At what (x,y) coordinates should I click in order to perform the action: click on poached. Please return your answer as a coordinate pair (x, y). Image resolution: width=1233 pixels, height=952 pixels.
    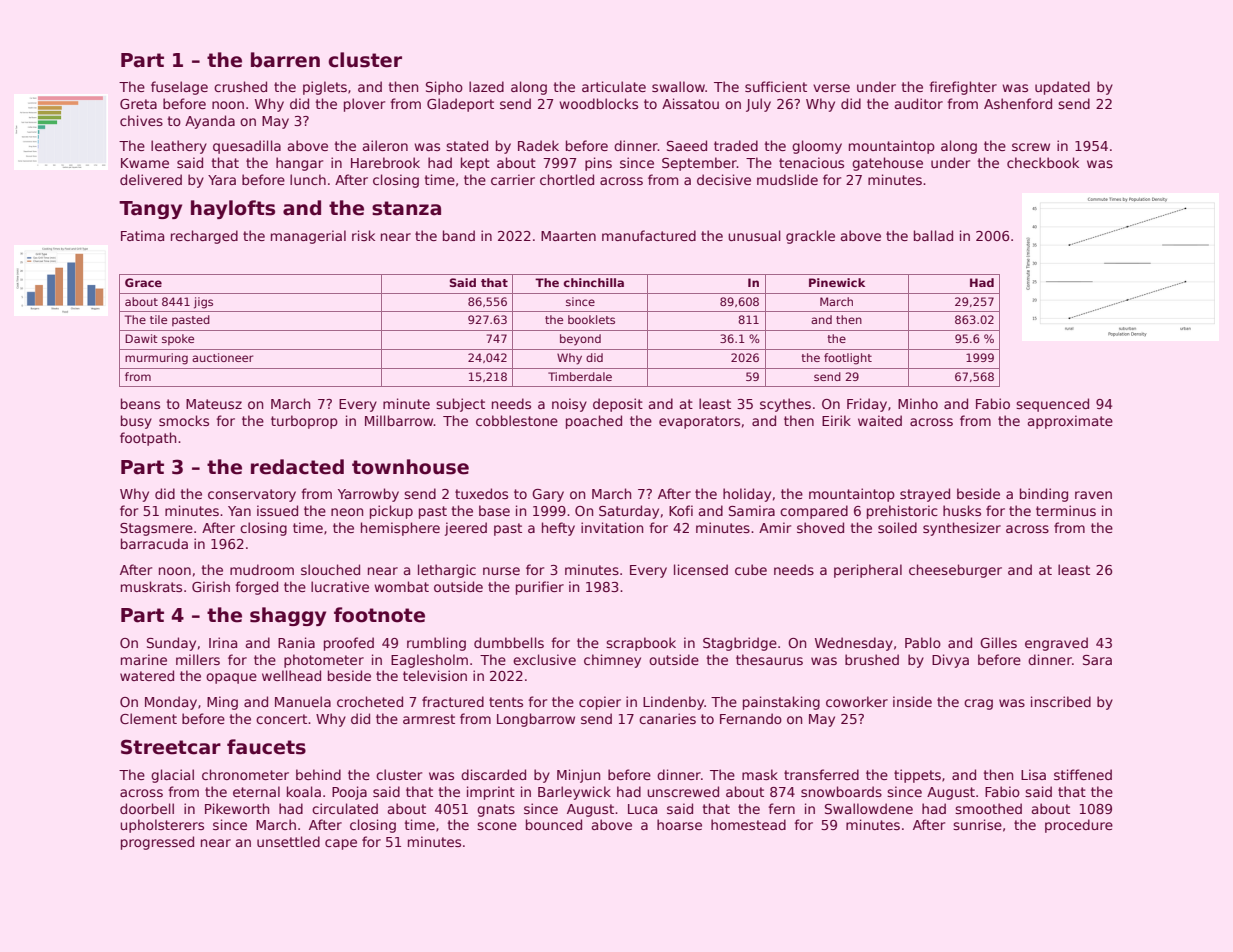
    Looking at the image, I should click on (594, 422).
